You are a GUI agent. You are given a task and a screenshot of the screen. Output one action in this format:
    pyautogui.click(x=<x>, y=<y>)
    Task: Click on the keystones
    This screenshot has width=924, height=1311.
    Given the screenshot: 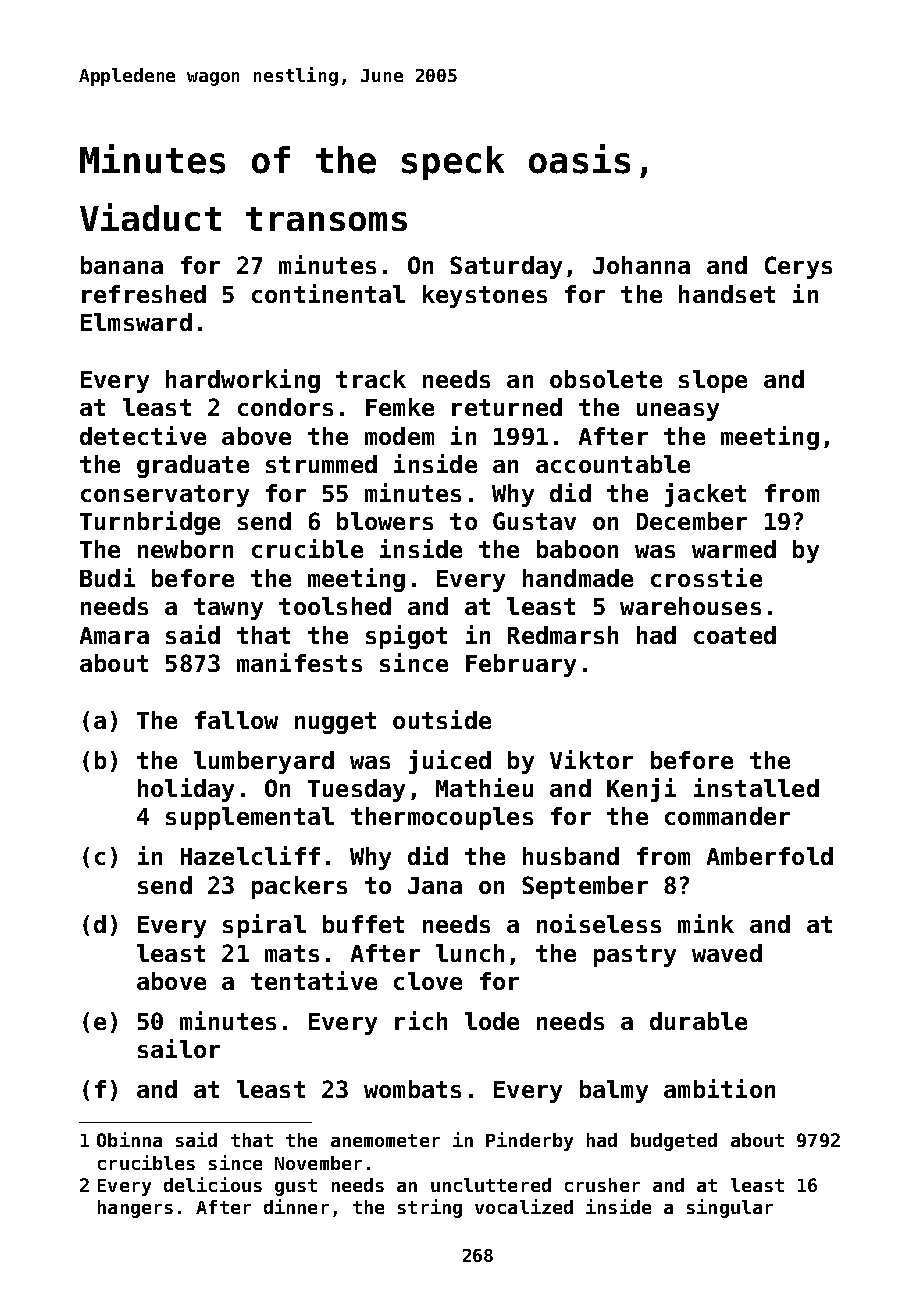 What is the action you would take?
    pyautogui.click(x=485, y=296)
